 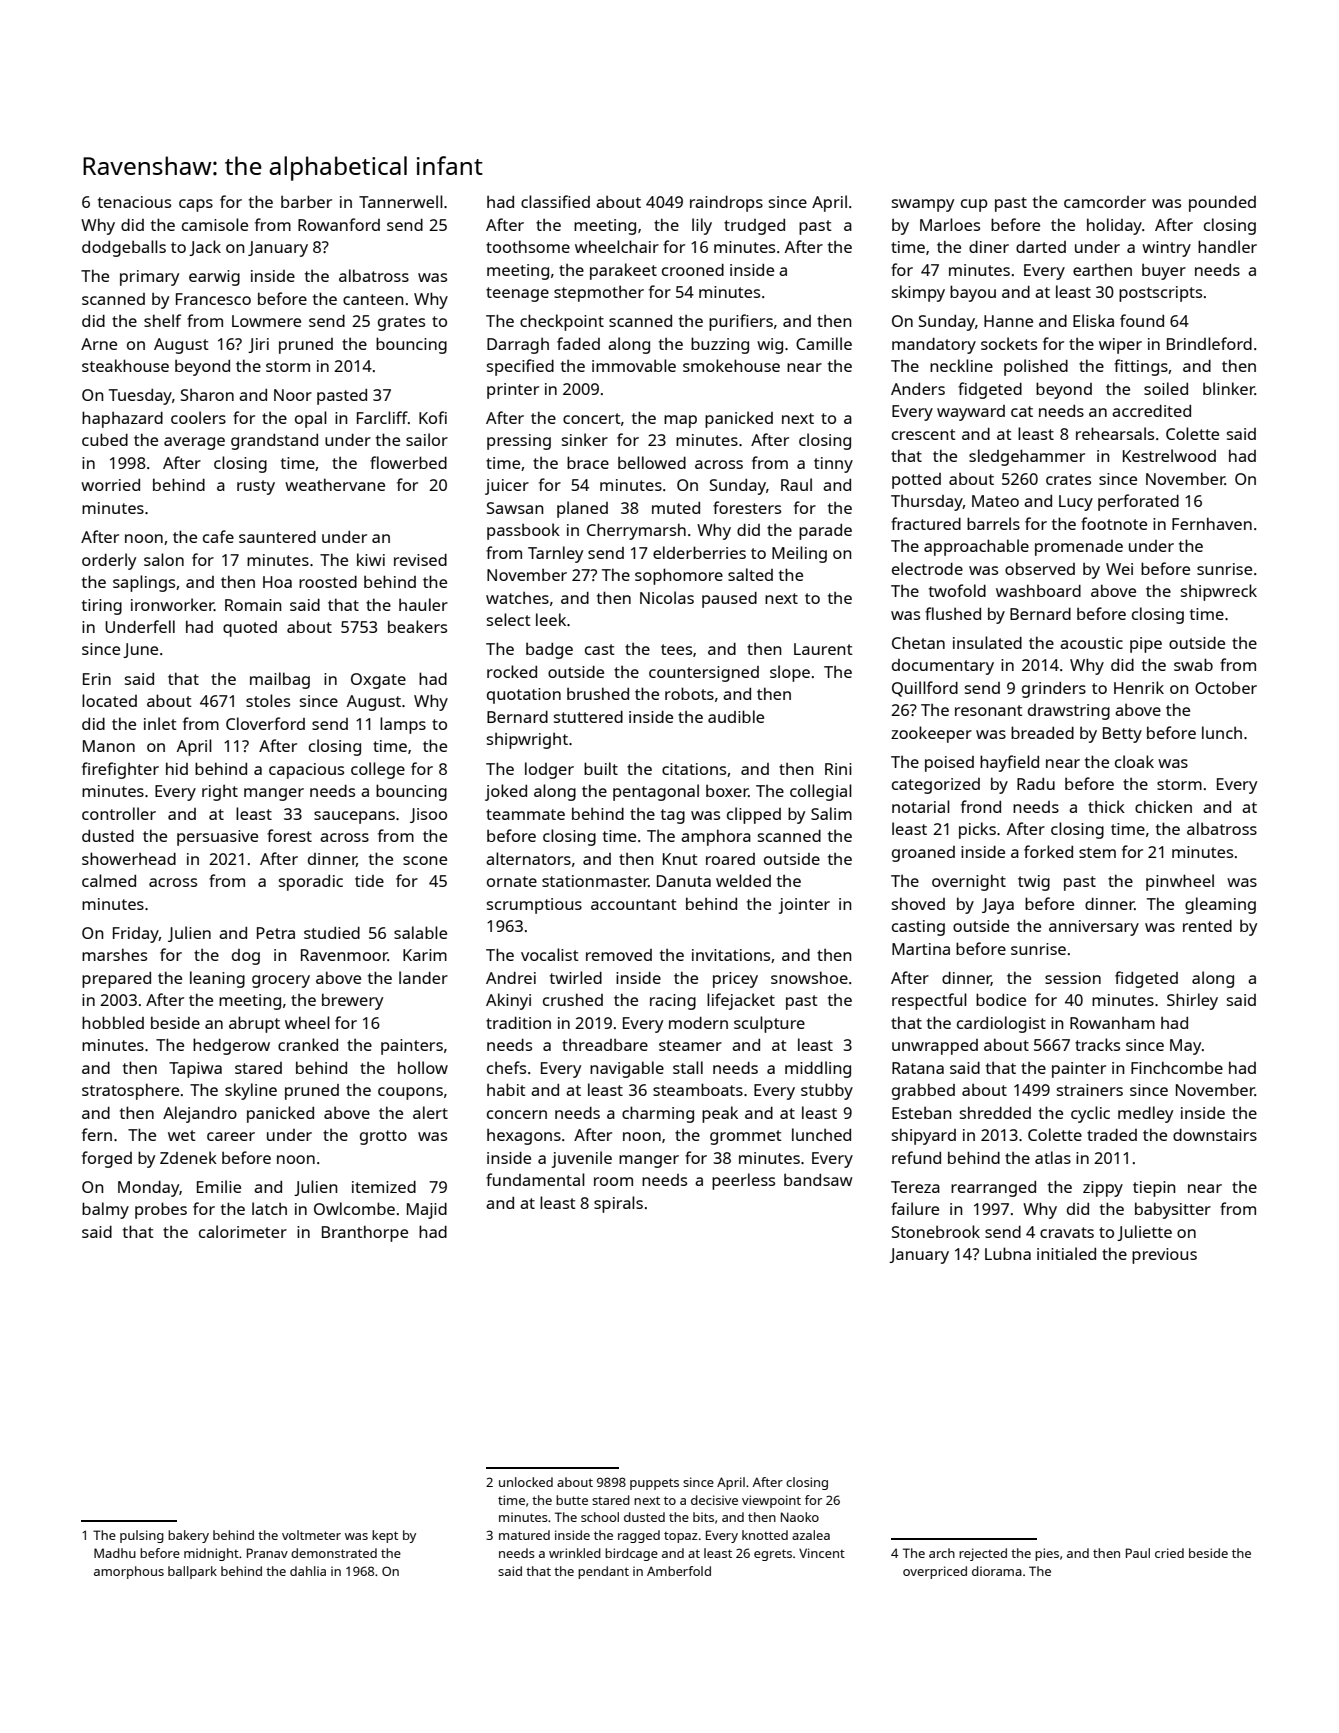 I want to click on lily, so click(x=702, y=226).
